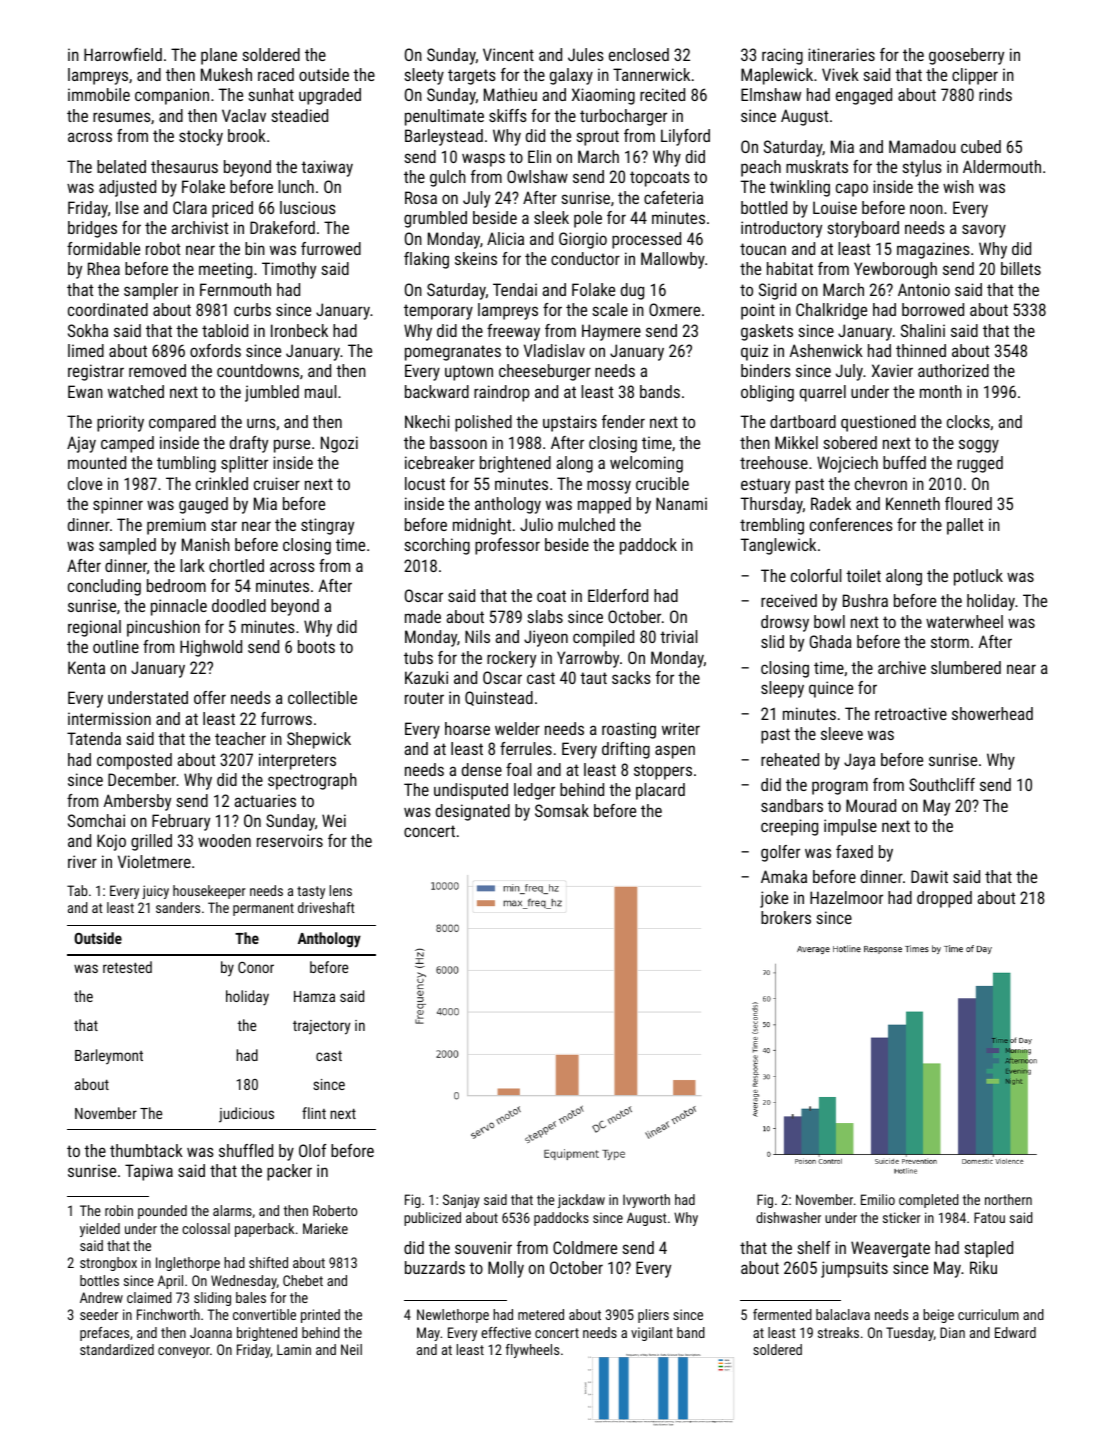 The image size is (1116, 1444). I want to click on standardized, so click(117, 1349).
